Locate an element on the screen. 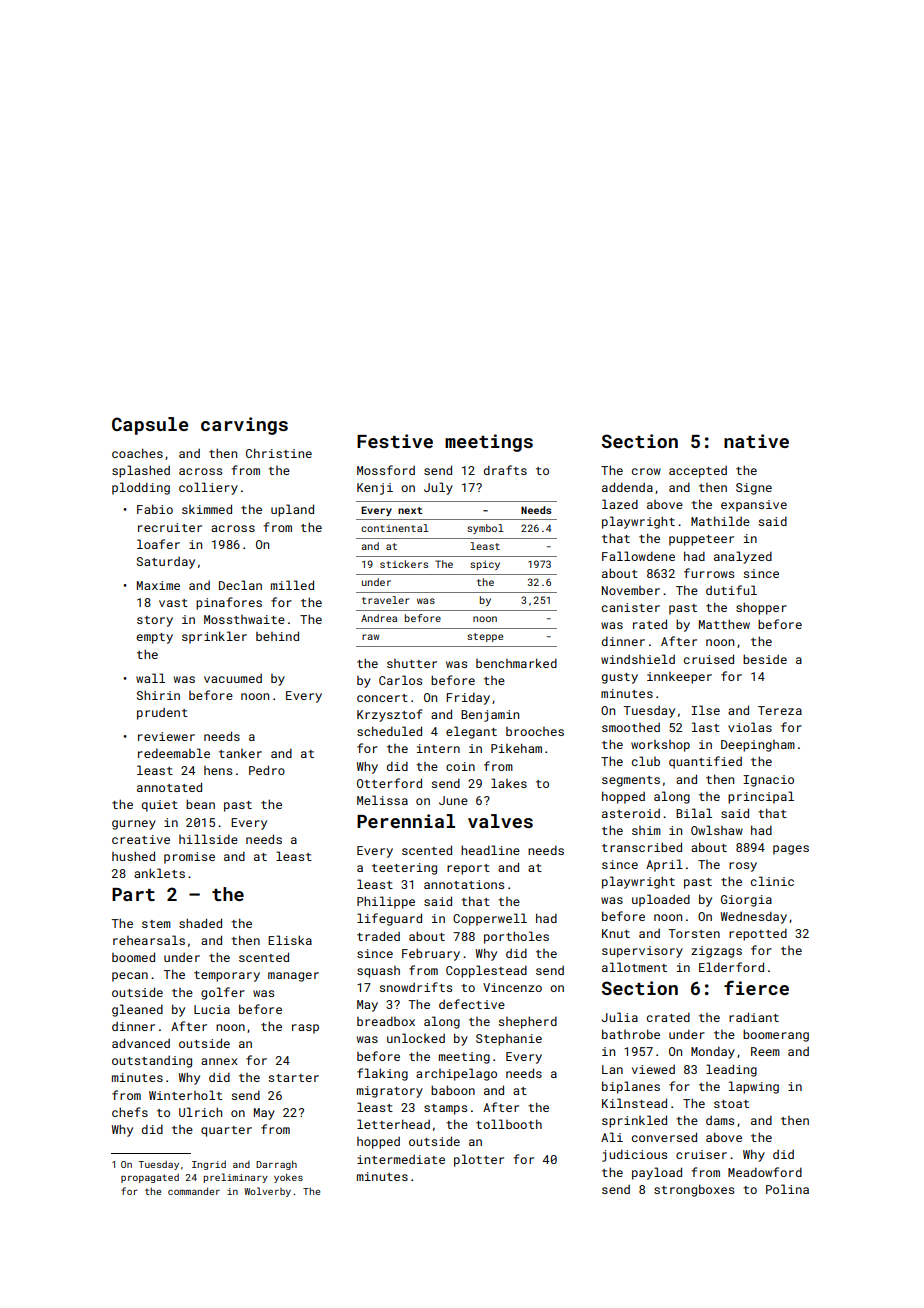 This screenshot has width=924, height=1308. sprinkled is located at coordinates (634, 1121).
